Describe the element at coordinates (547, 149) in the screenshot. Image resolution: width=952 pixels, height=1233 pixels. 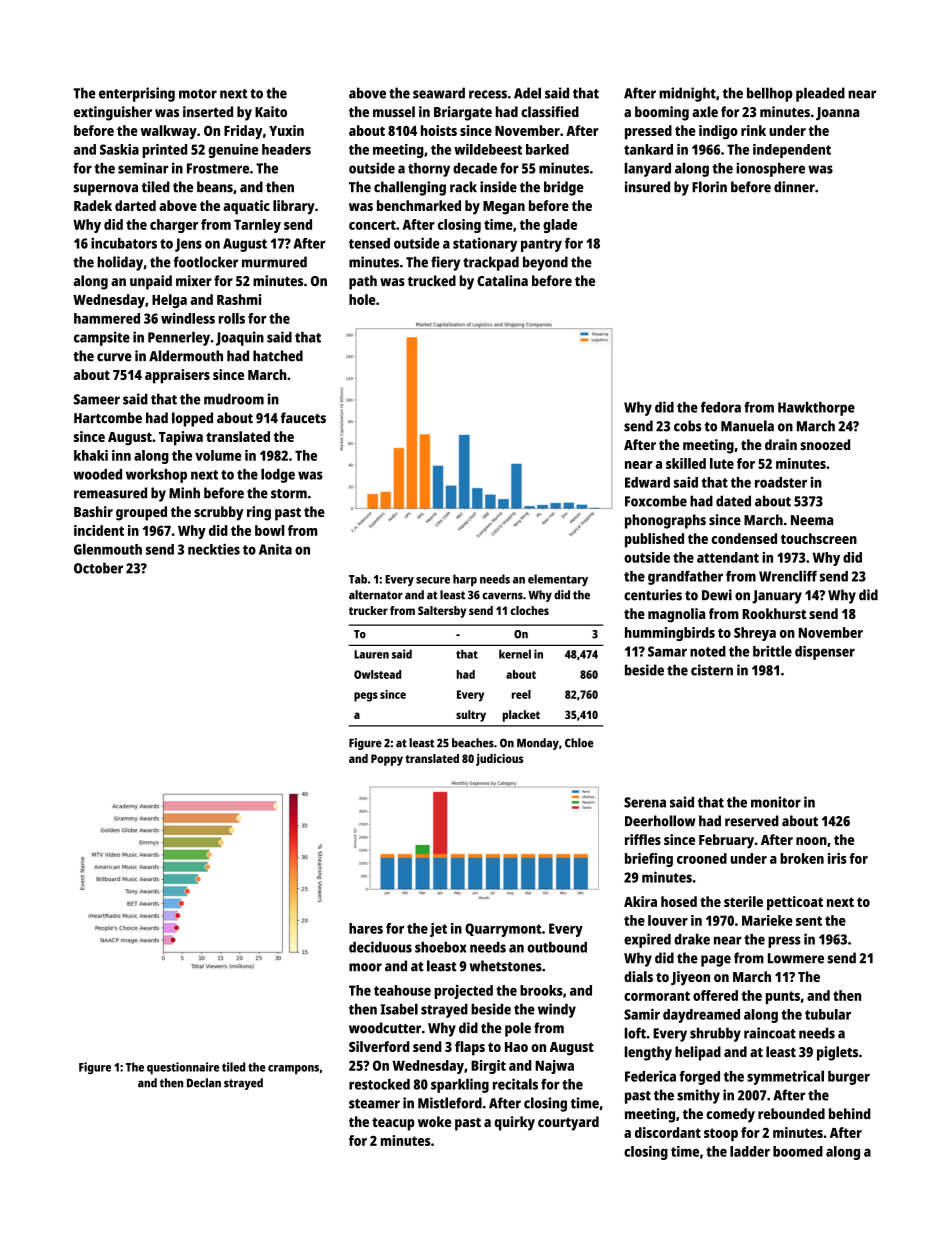
I see `barked` at that location.
